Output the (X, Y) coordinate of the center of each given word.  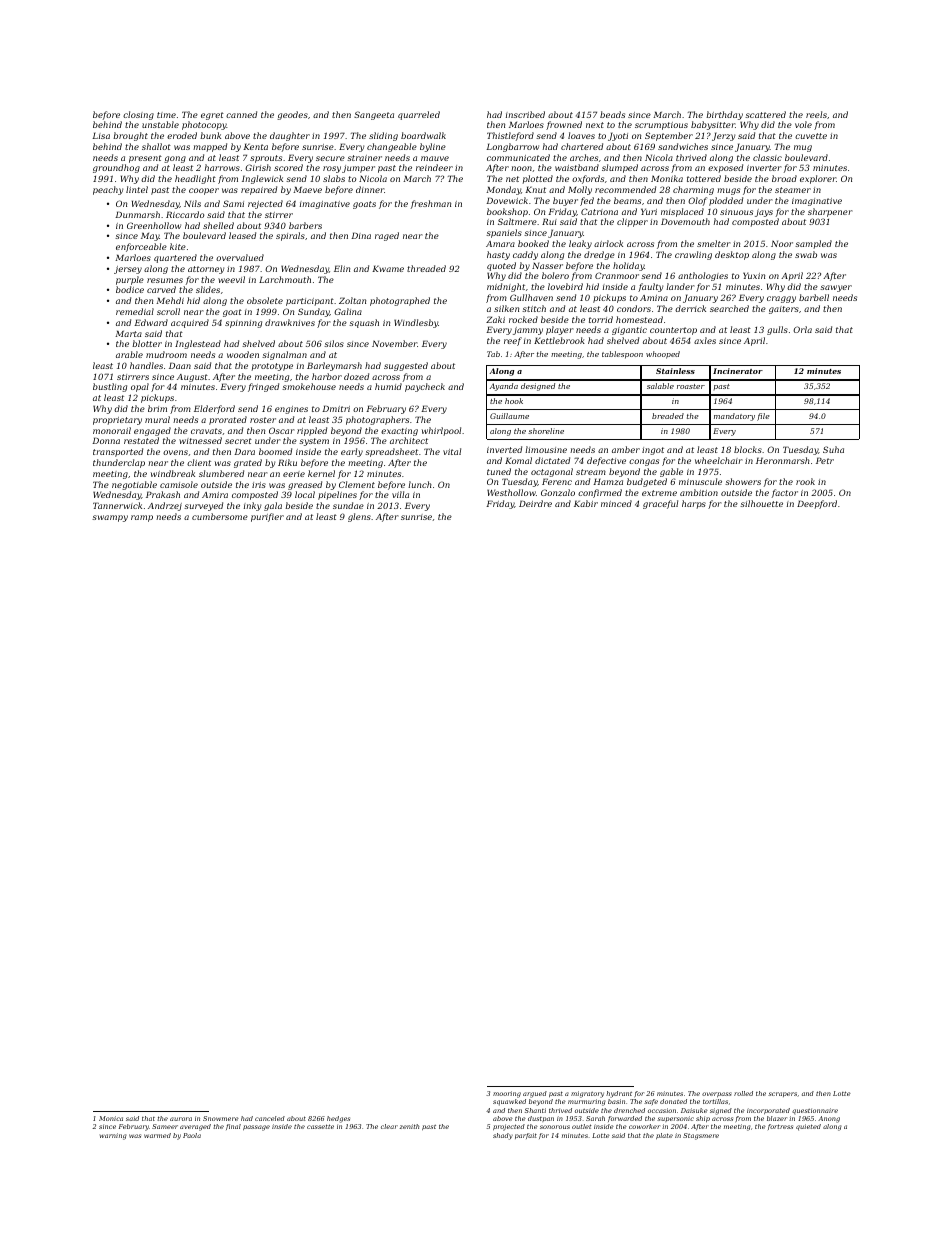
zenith (409, 1126)
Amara (500, 244)
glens (359, 517)
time (166, 115)
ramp (142, 518)
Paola (192, 1135)
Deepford (817, 504)
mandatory (734, 417)
